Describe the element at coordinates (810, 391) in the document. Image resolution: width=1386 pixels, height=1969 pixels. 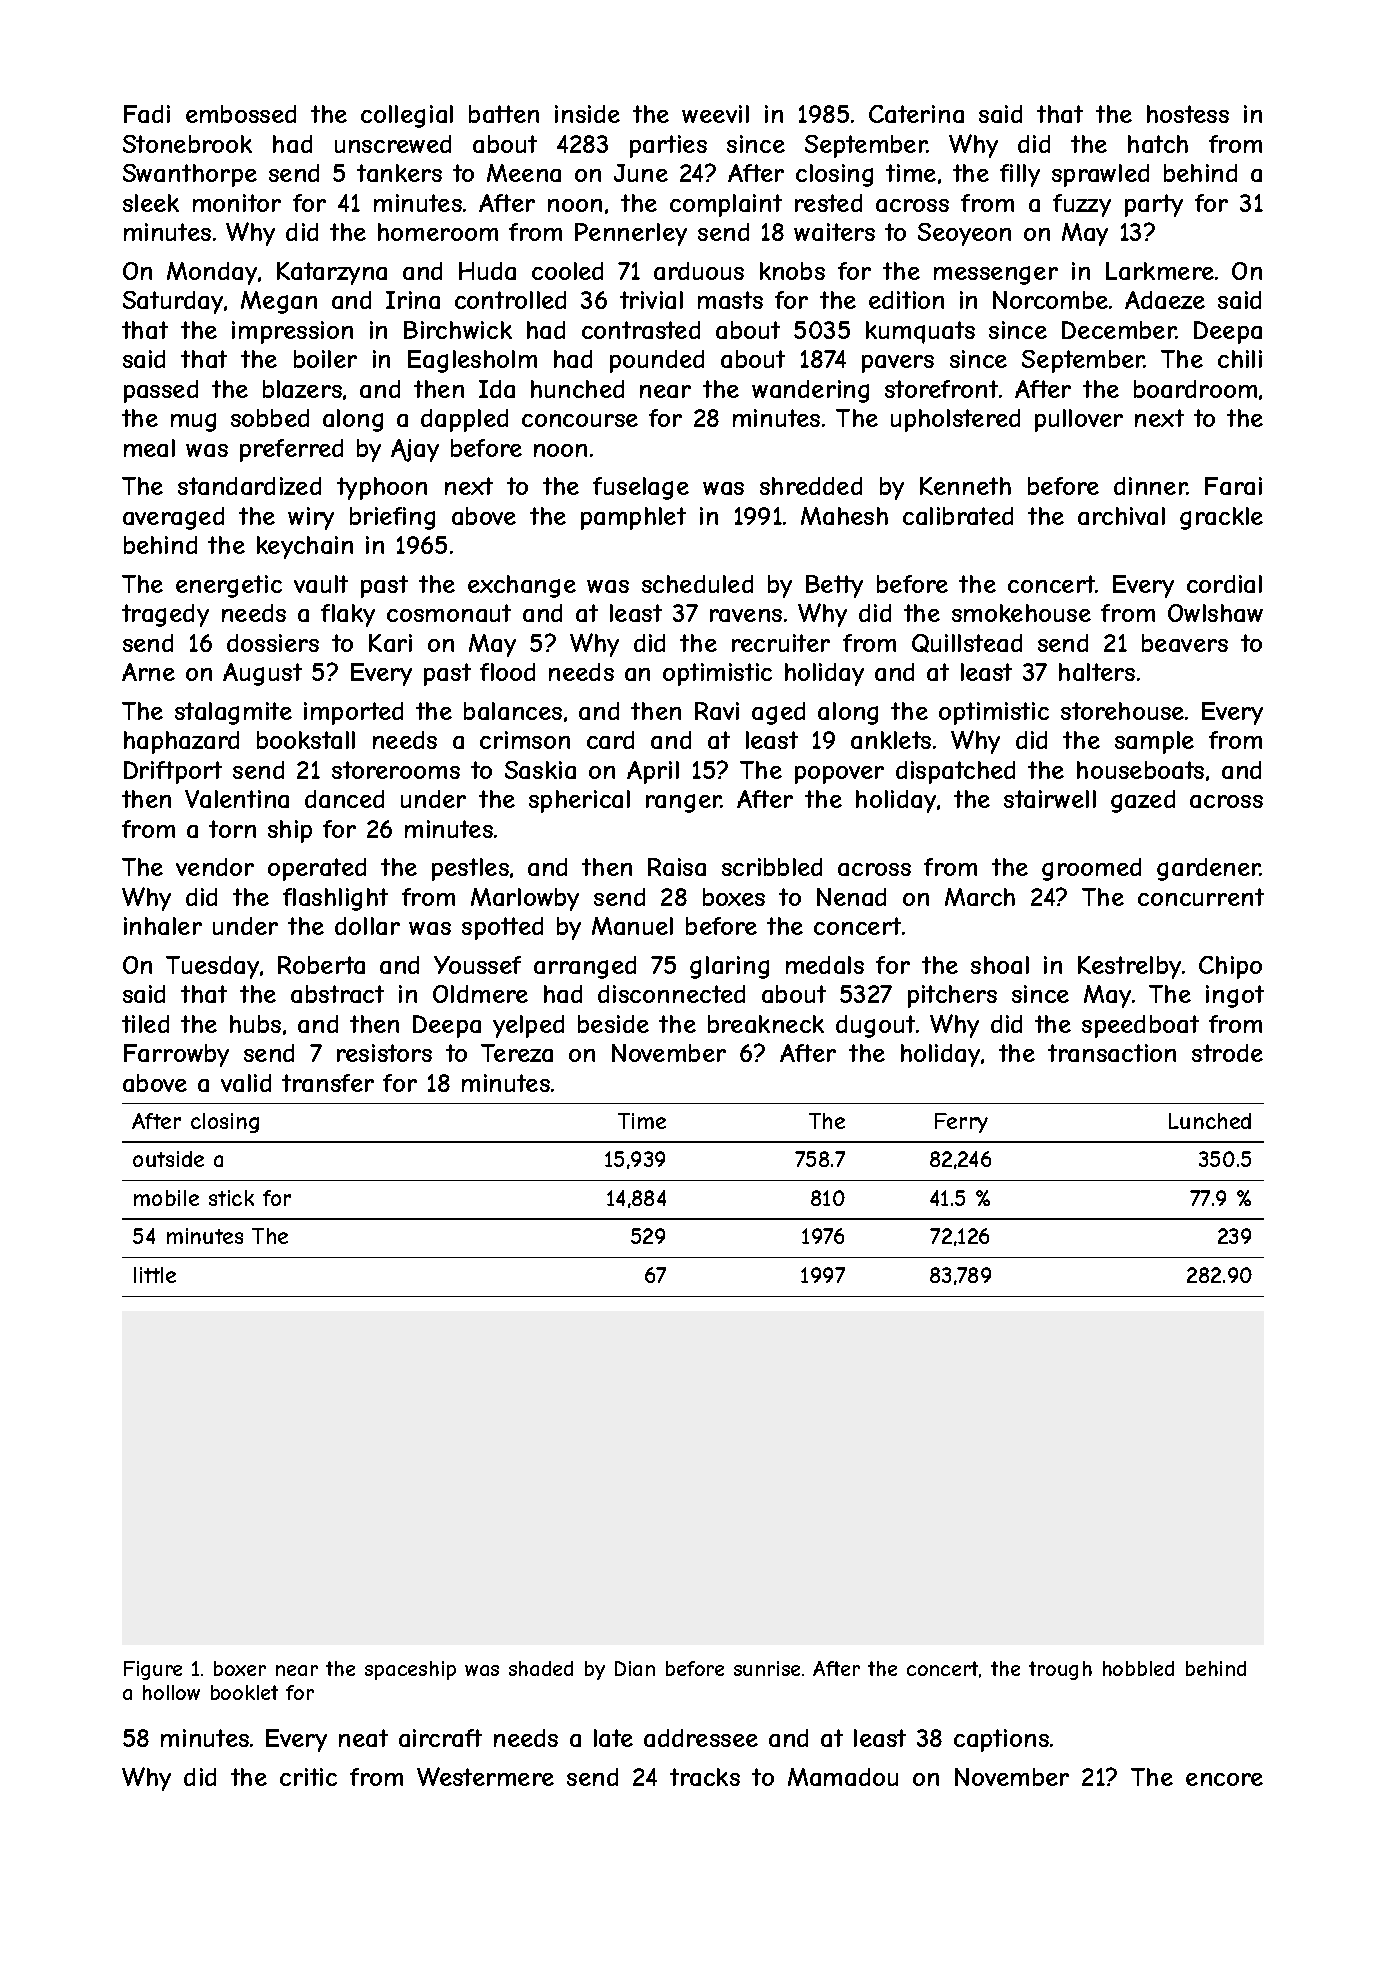
I see `wandering` at that location.
